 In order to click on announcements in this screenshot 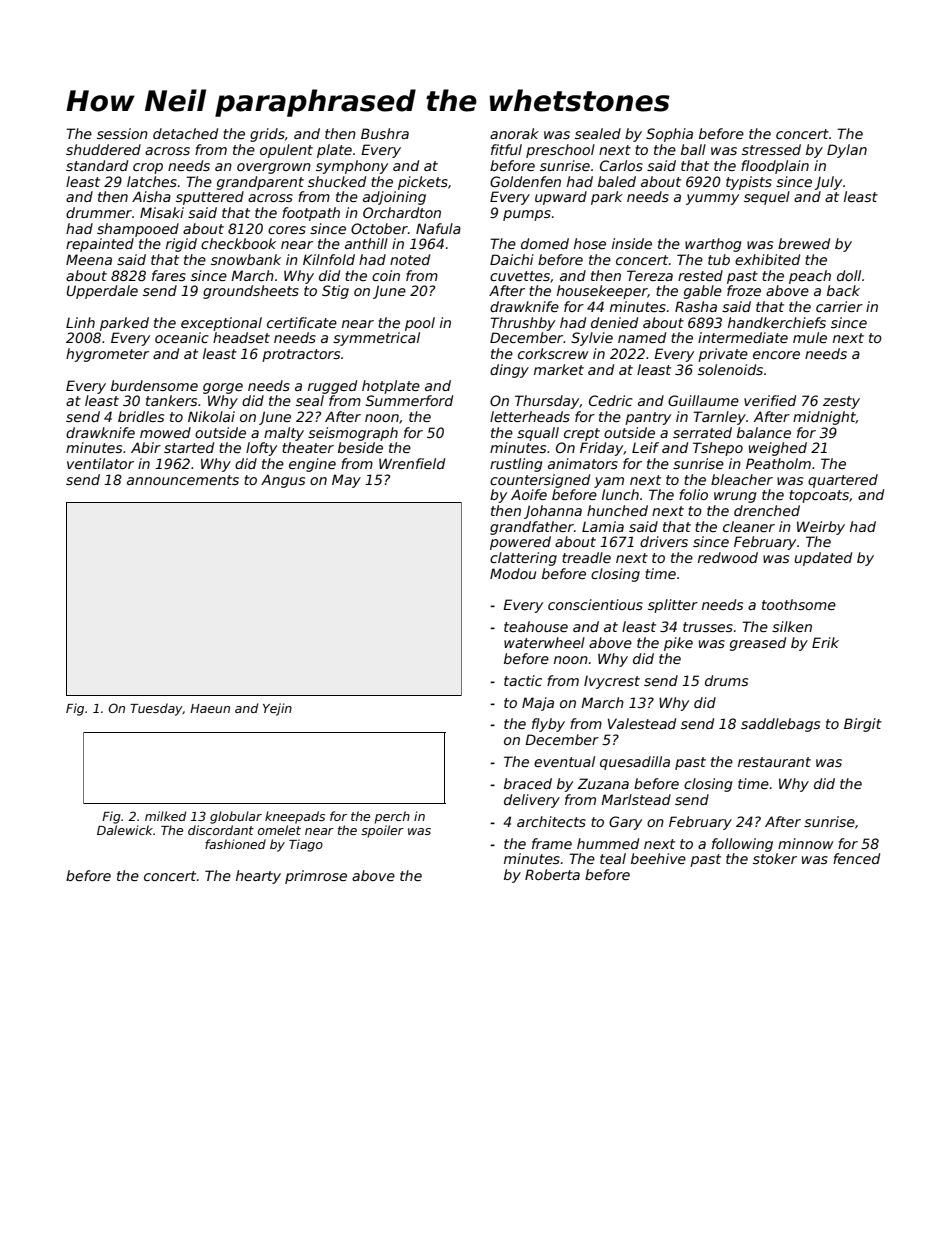, I will do `click(183, 480)`.
